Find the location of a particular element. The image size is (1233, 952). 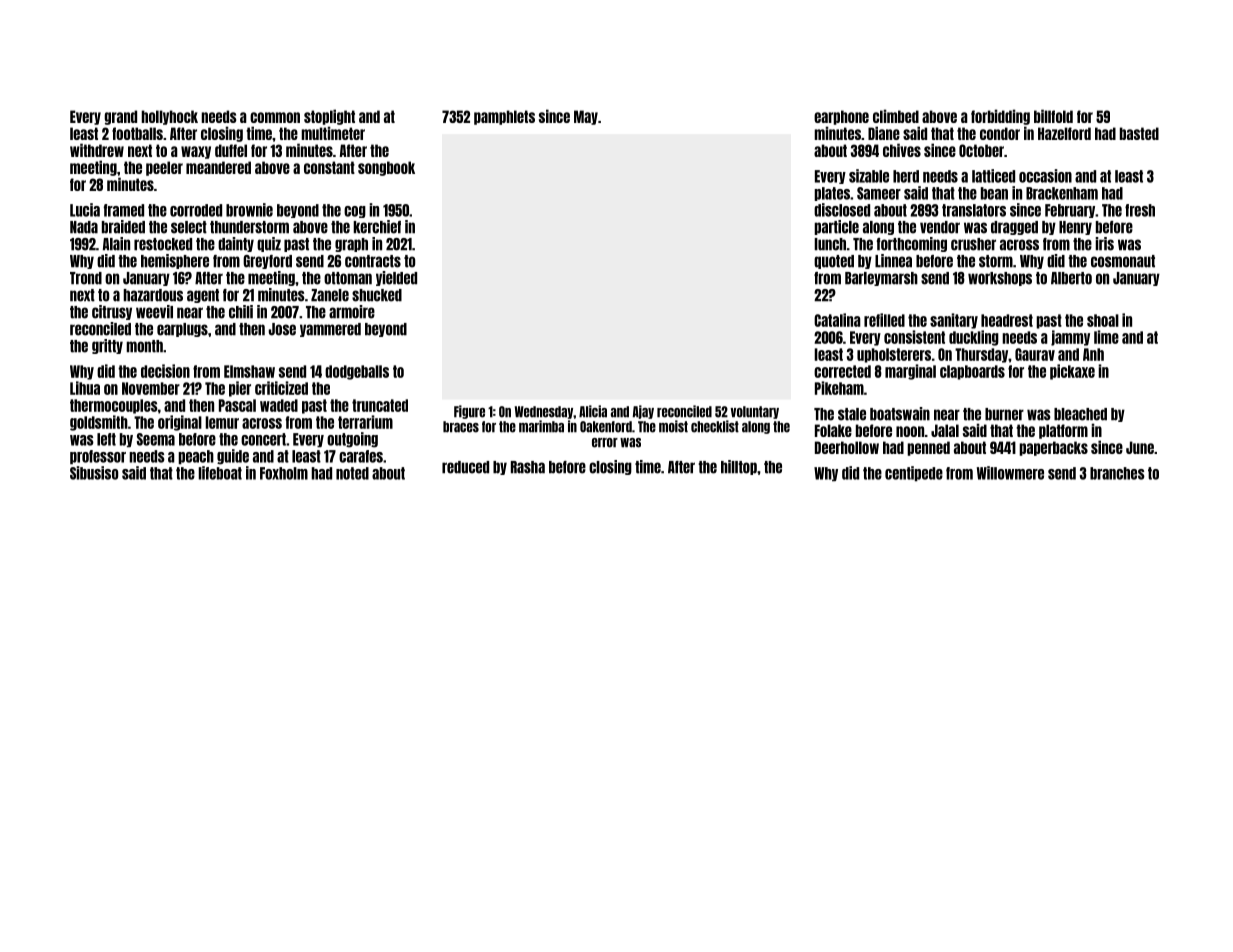

herd is located at coordinates (906, 176).
